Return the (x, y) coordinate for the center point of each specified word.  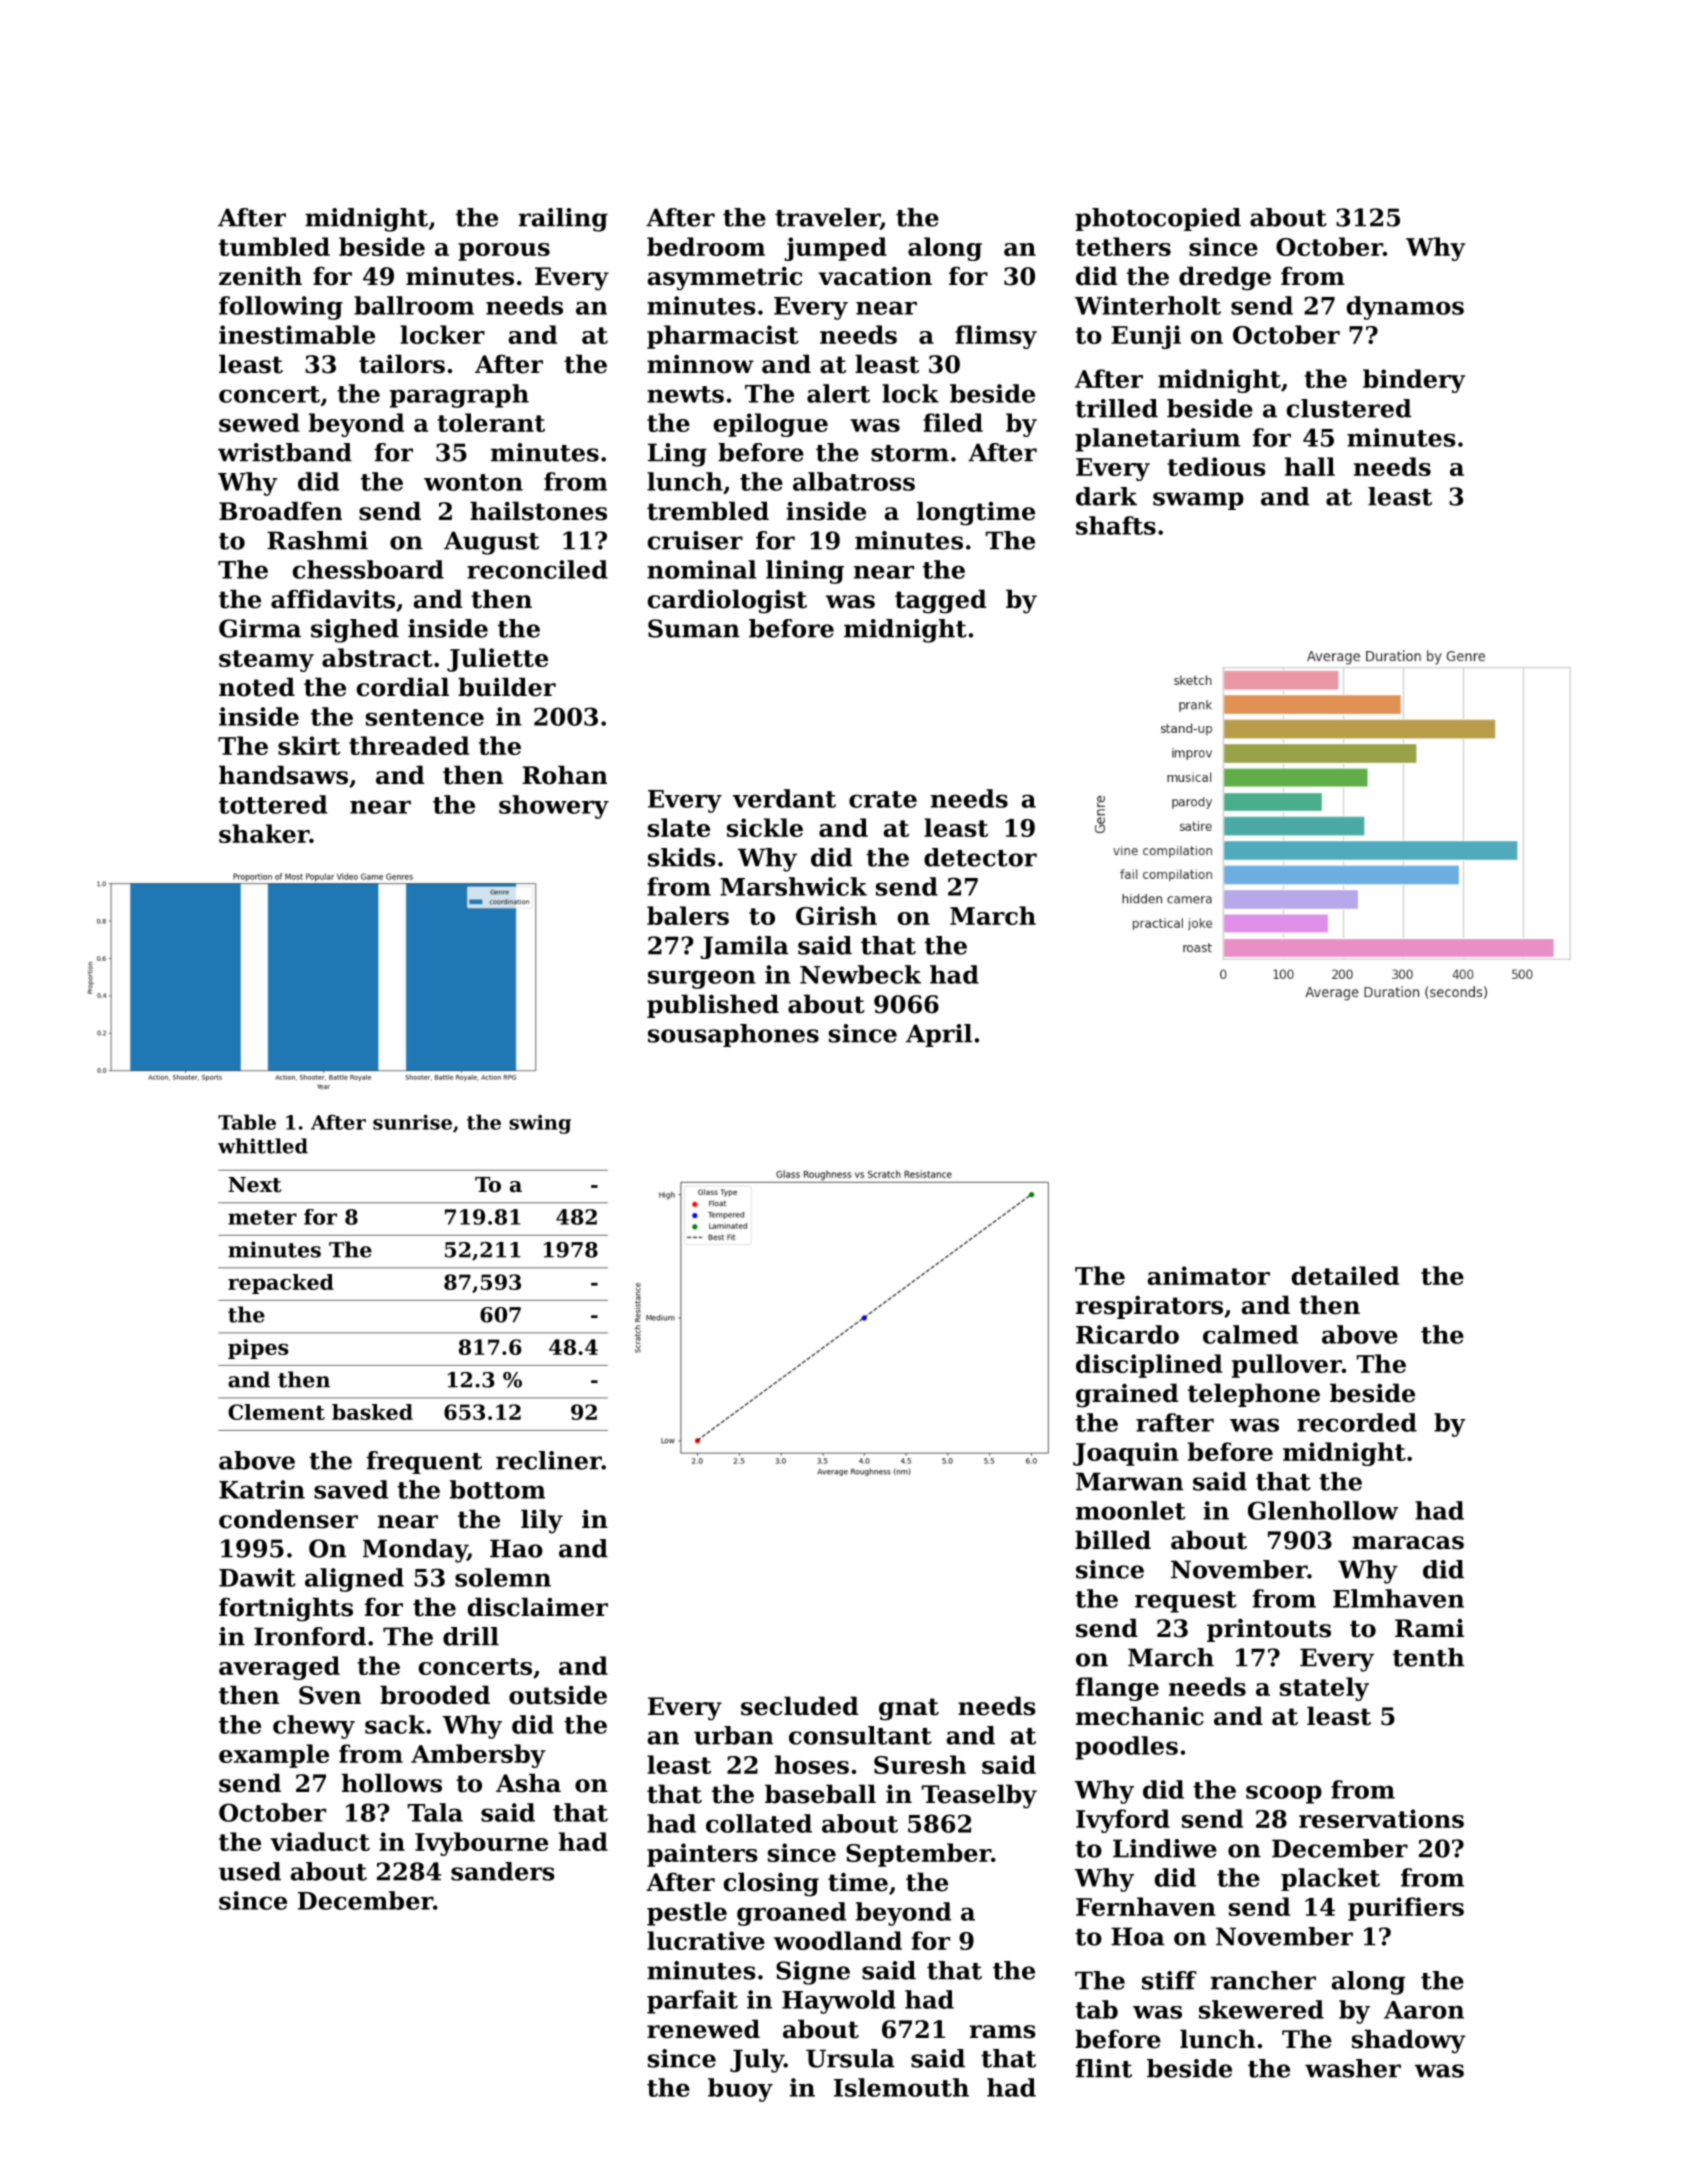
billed (1113, 1540)
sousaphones (733, 1035)
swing (540, 1124)
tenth (1428, 1657)
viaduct (320, 1841)
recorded (1357, 1422)
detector (980, 857)
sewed (259, 422)
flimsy (996, 337)
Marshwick (793, 886)
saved (351, 1489)
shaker (264, 833)
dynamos (1405, 308)
